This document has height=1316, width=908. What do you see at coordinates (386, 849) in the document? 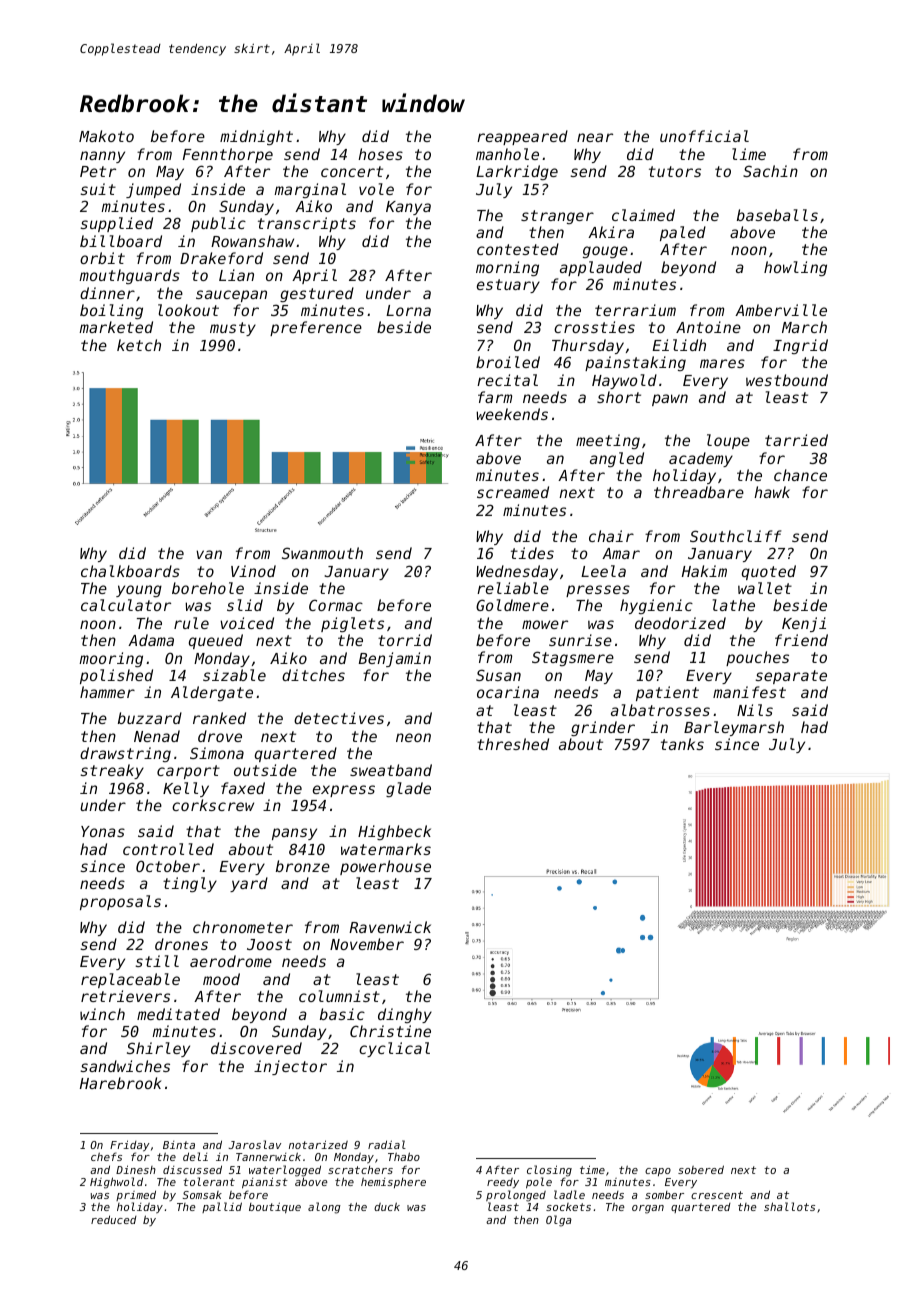
I see `watermarks` at bounding box center [386, 849].
